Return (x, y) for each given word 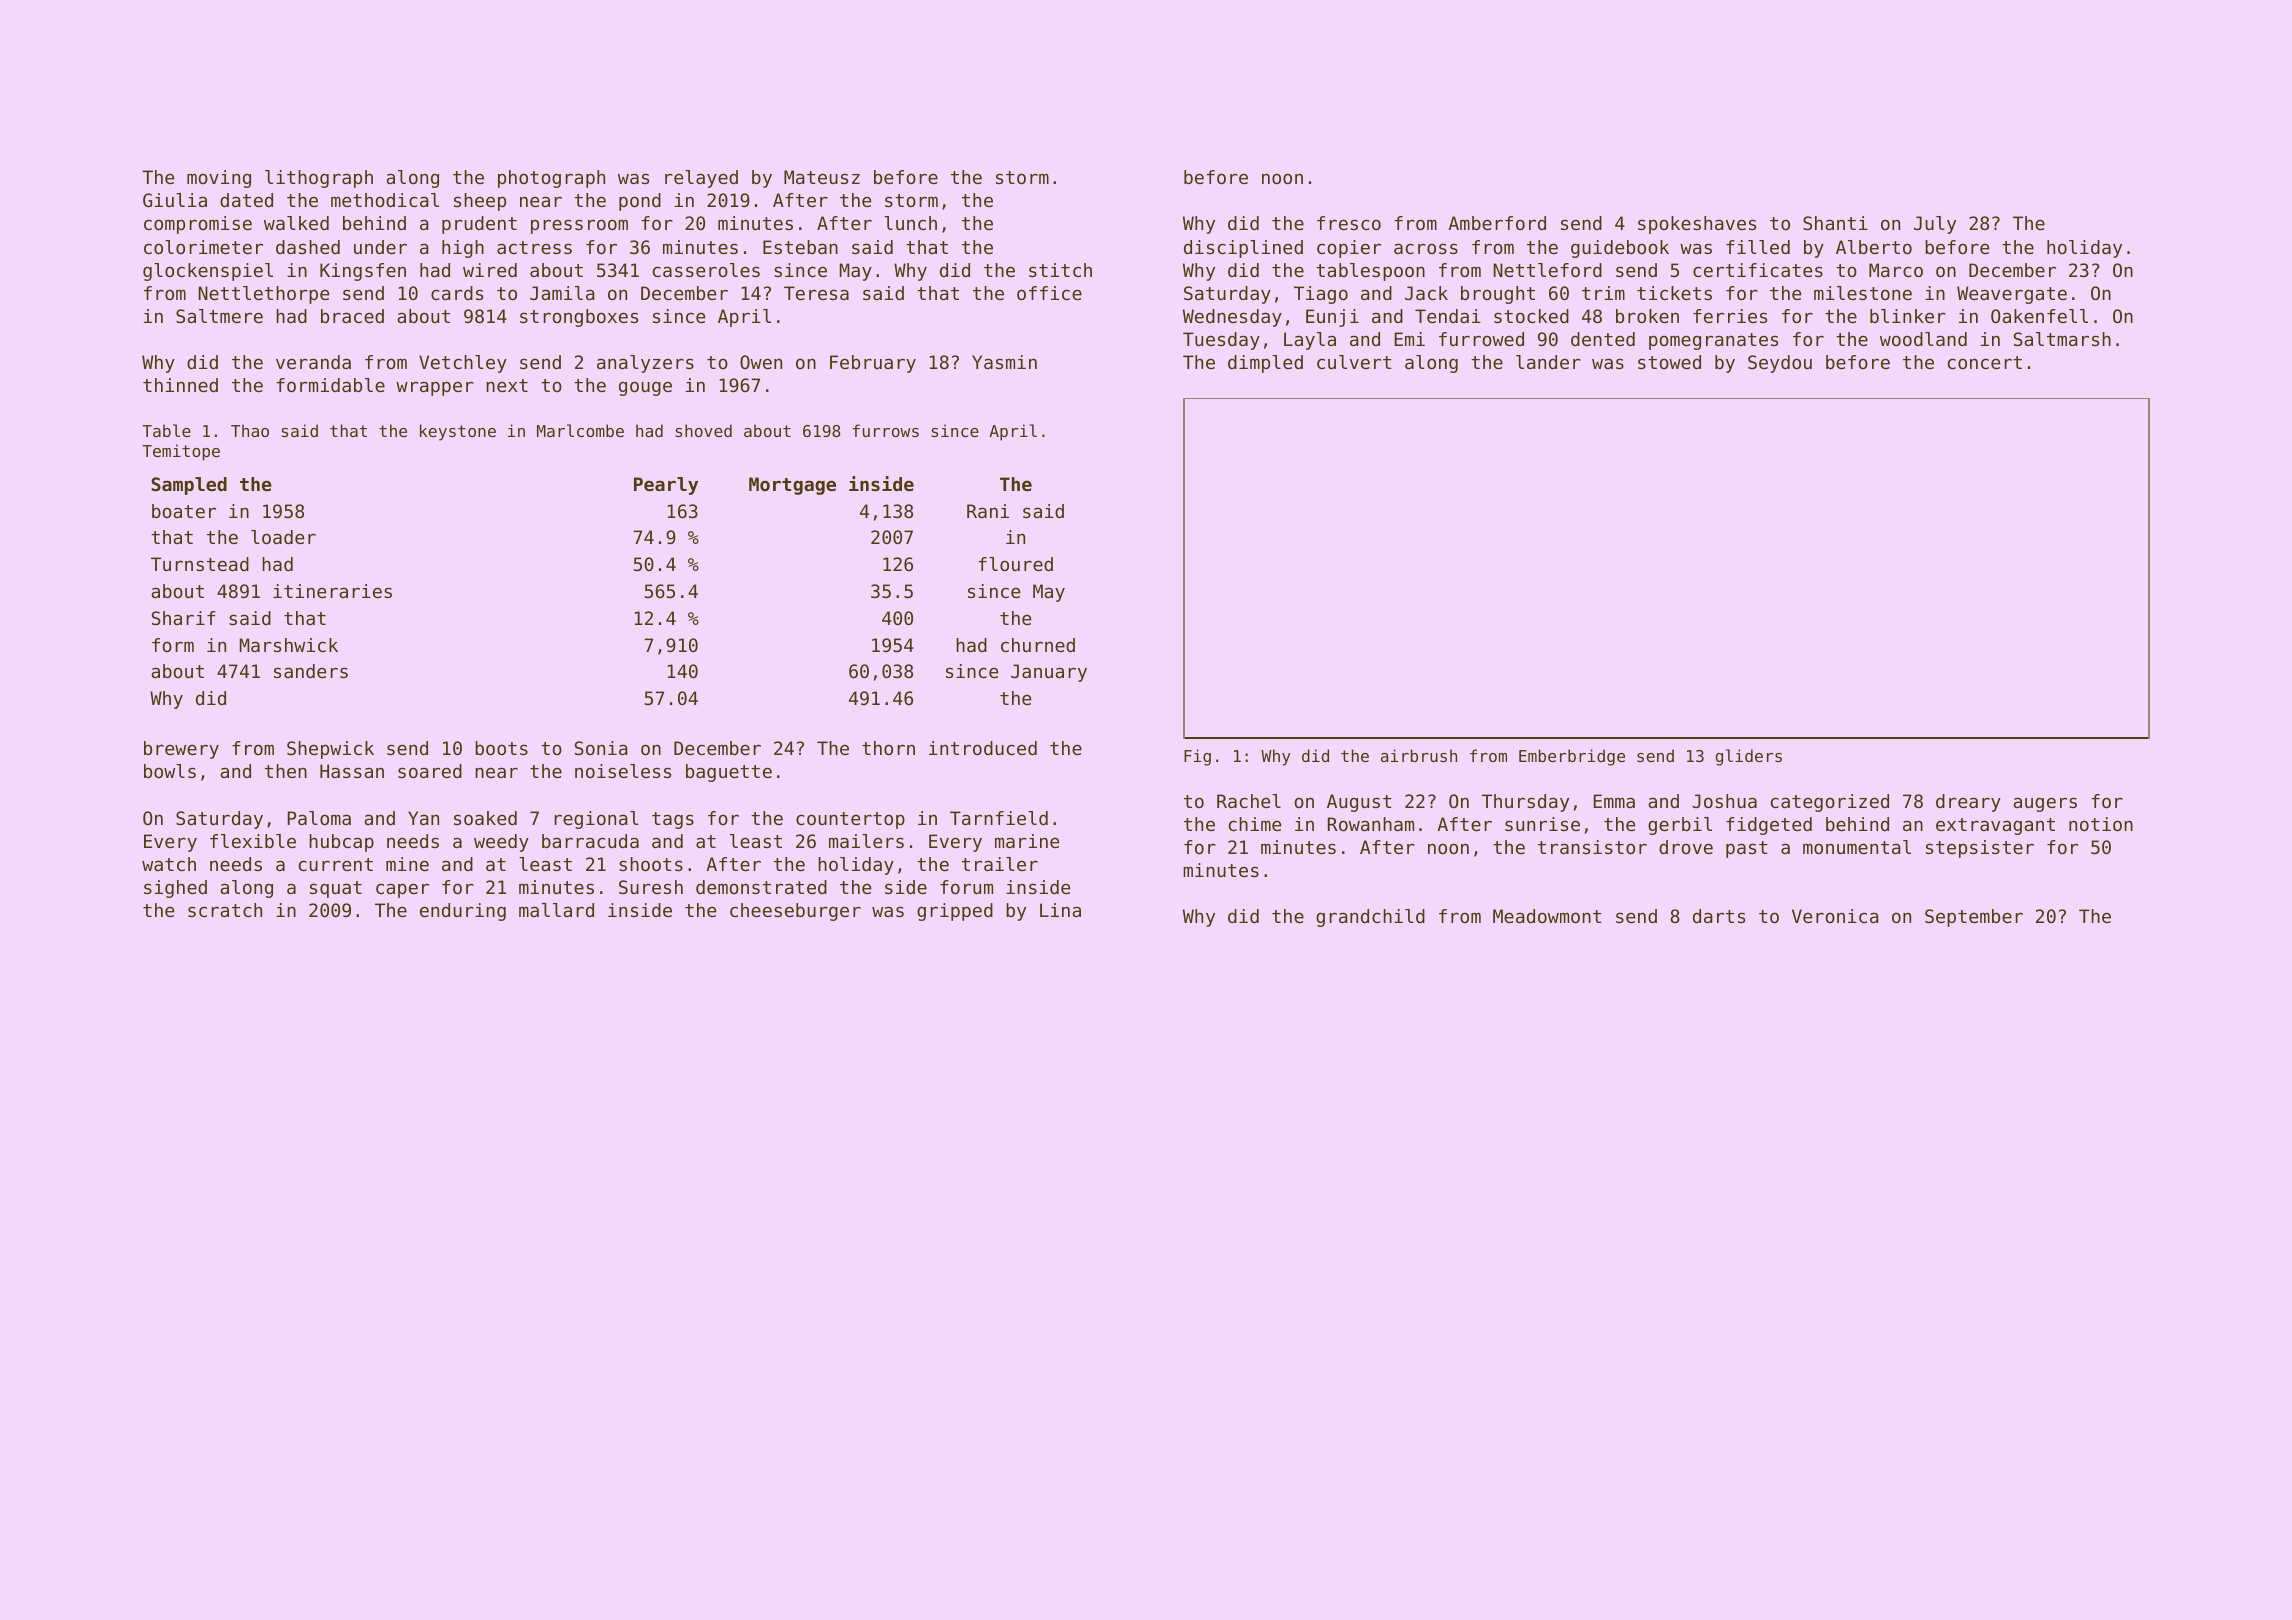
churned (1038, 645)
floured (1015, 564)
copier (1349, 249)
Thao (250, 430)
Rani (988, 511)
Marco (1896, 270)
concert (1985, 362)
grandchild (1370, 918)
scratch (225, 910)
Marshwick (289, 645)
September (1974, 918)
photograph (551, 179)
